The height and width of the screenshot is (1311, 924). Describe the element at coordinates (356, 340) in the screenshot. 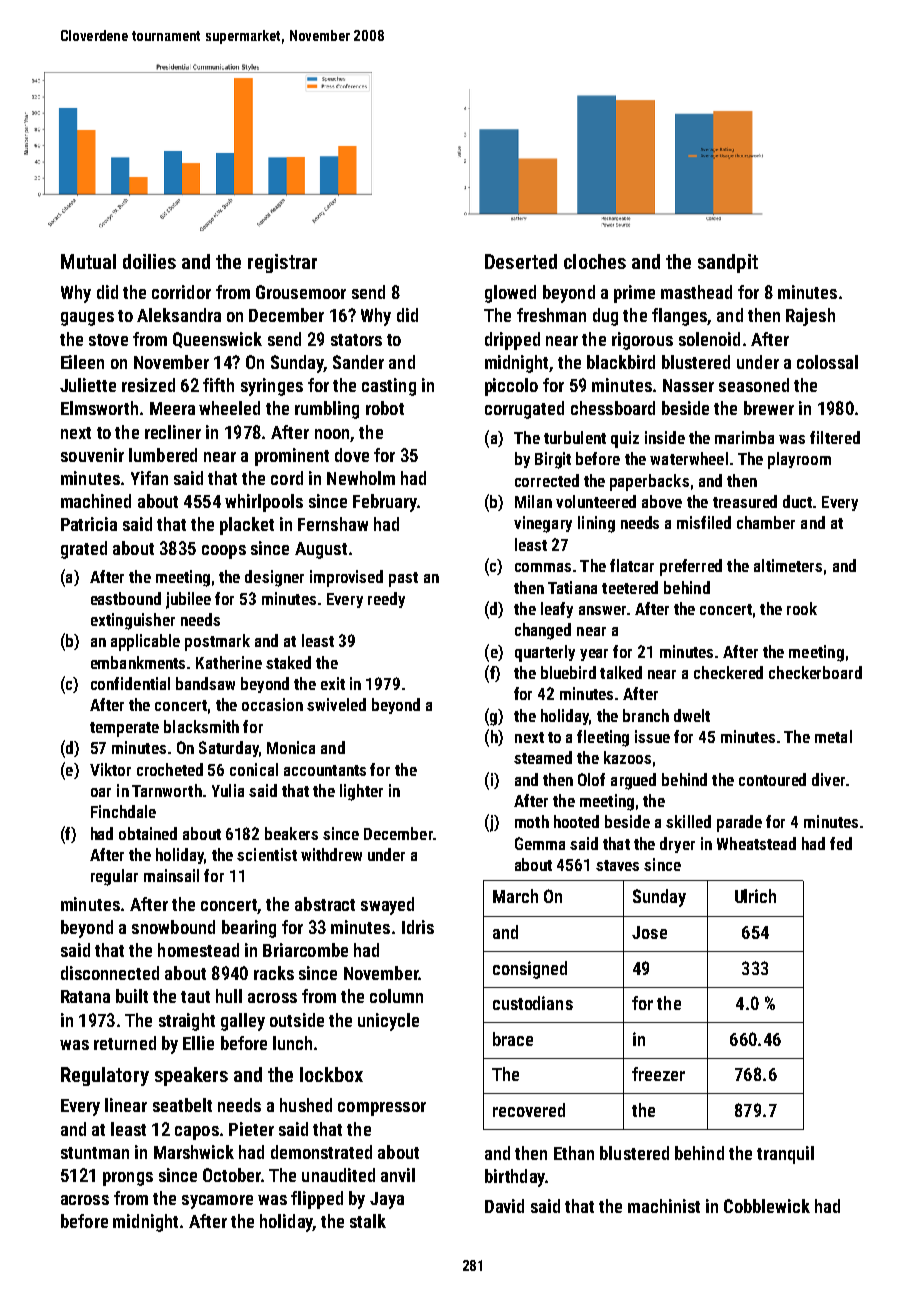

I see `stators` at that location.
